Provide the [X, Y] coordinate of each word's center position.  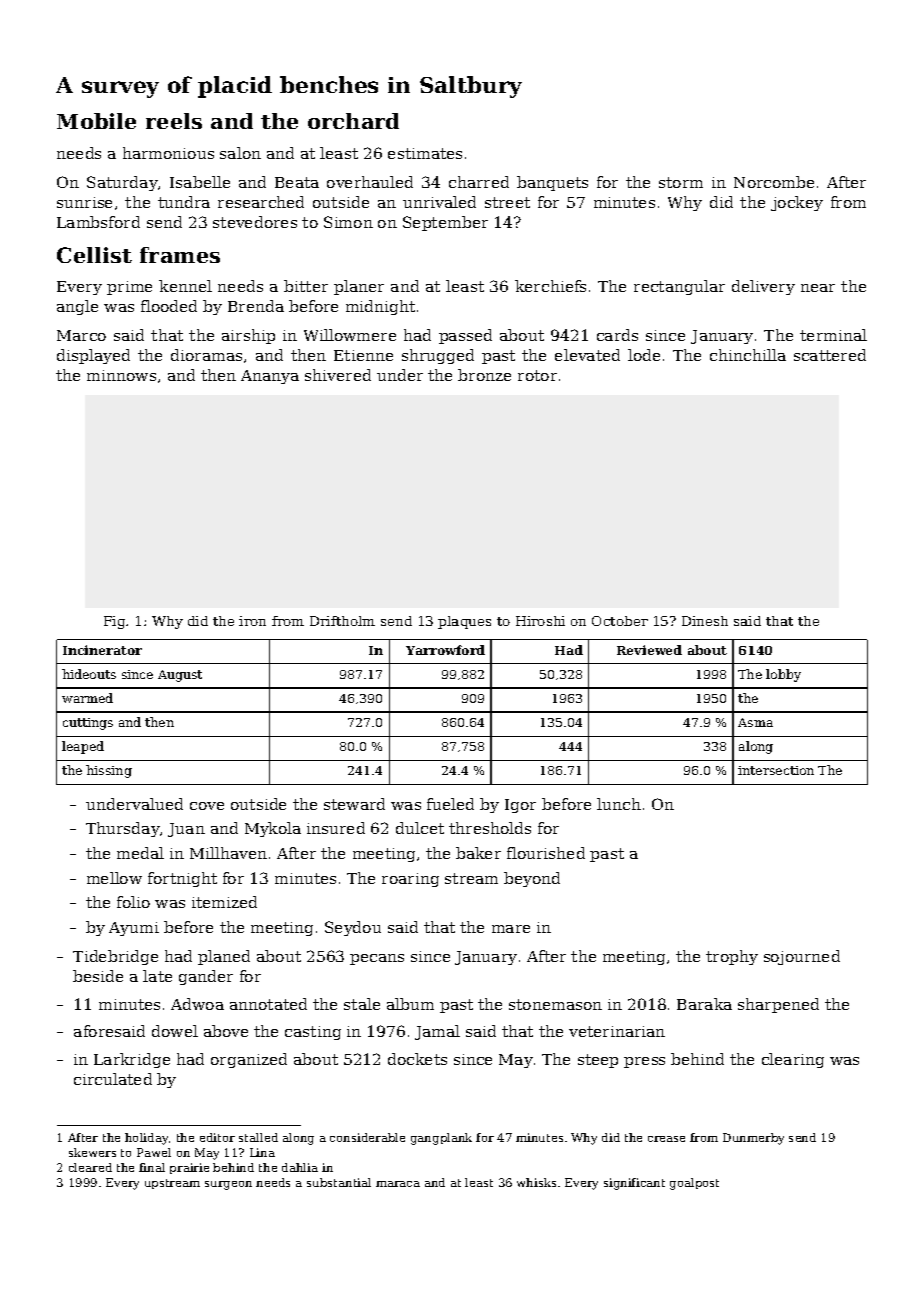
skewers [92, 1152]
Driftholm [342, 621]
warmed [87, 698]
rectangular [679, 287]
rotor [537, 375]
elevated [587, 355]
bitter [306, 286]
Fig [114, 622]
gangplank [441, 1139]
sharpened [778, 1005]
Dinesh [705, 621]
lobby [783, 675]
